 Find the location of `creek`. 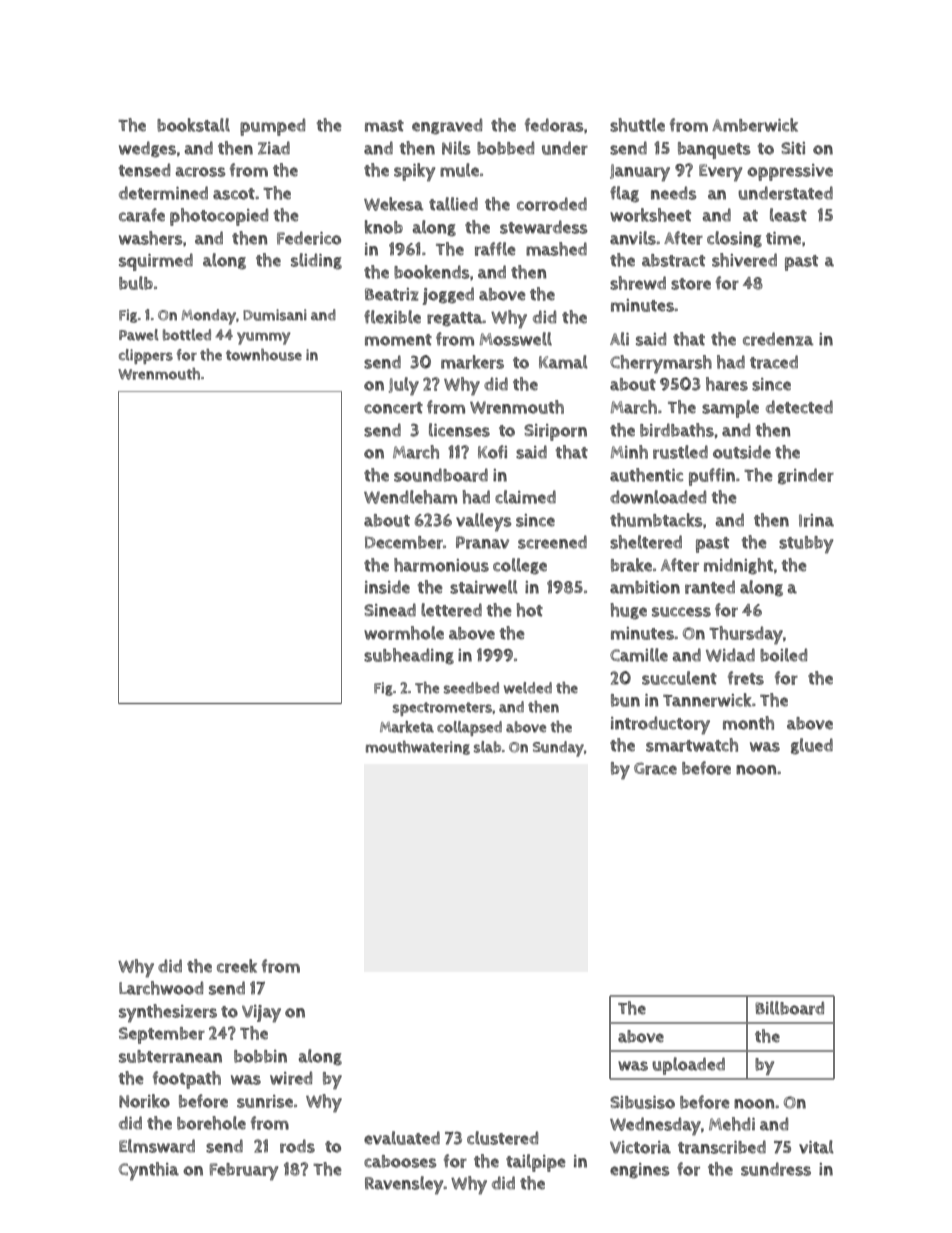

creek is located at coordinates (237, 966).
